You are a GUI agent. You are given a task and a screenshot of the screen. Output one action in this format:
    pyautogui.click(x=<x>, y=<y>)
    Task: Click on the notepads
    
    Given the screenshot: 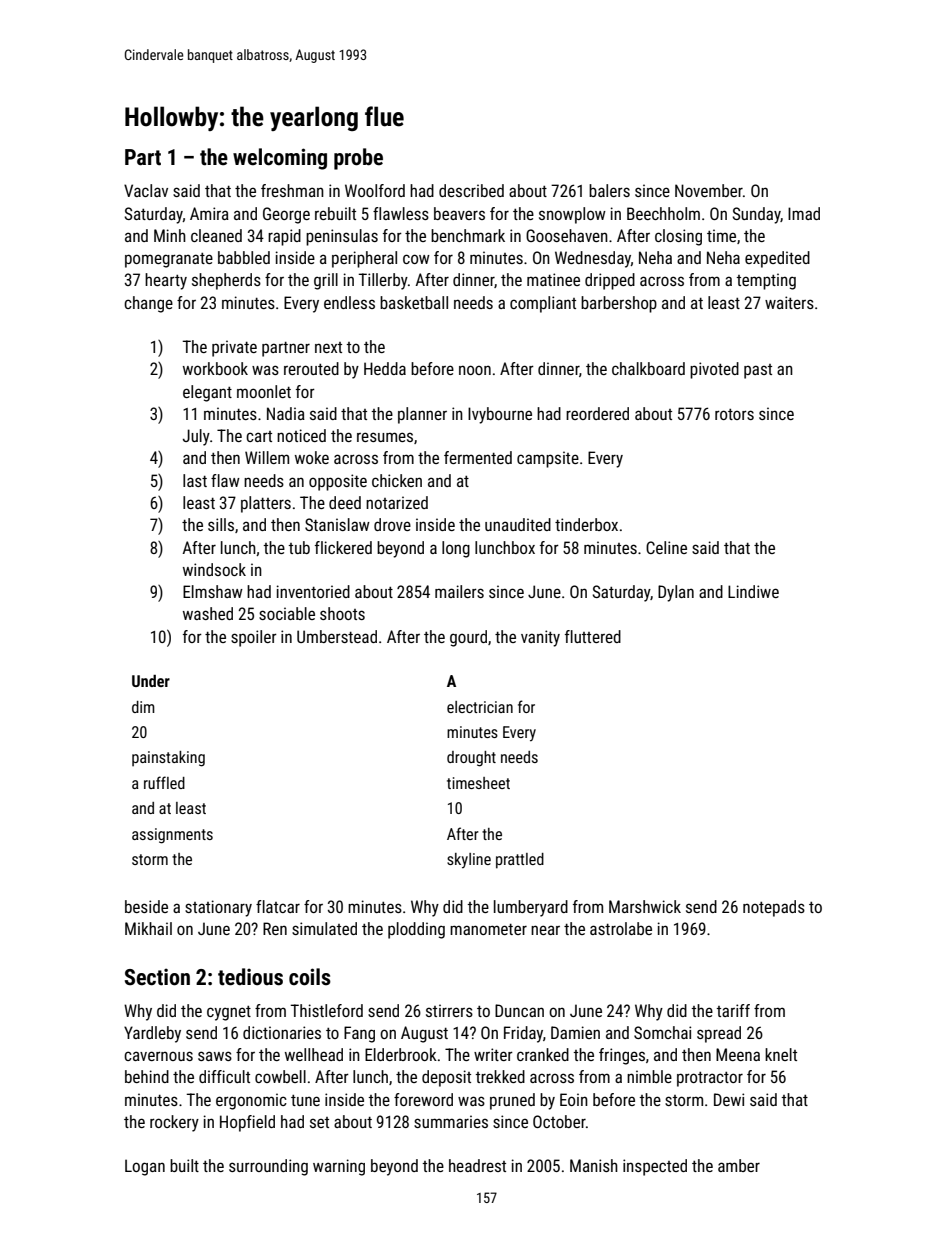 What is the action you would take?
    pyautogui.click(x=774, y=908)
